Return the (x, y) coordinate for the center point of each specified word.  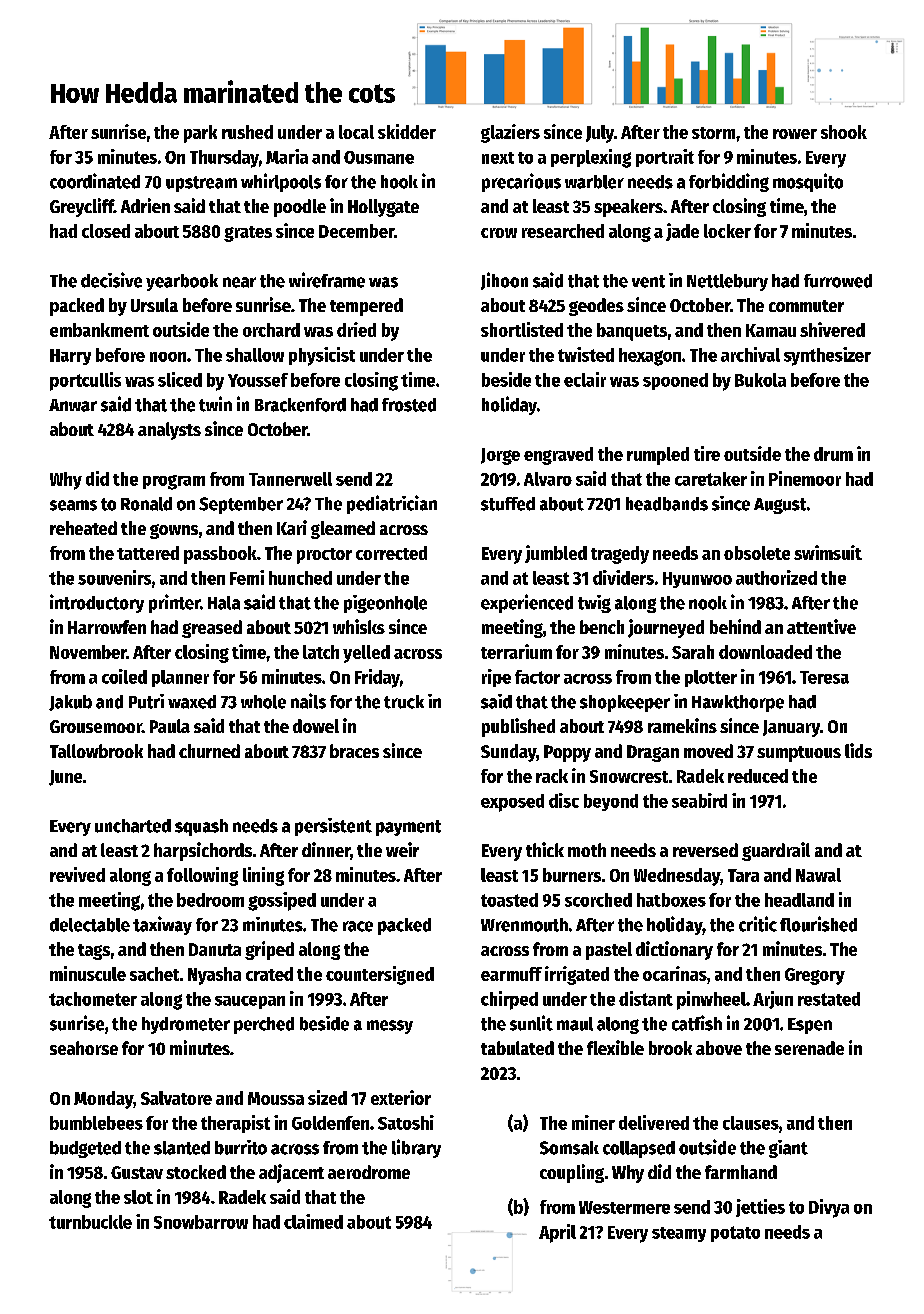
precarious (521, 182)
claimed (313, 1221)
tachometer (93, 999)
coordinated (95, 181)
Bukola (760, 380)
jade (682, 232)
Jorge (500, 456)
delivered (654, 1122)
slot (138, 1197)
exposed (512, 803)
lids (858, 750)
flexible (615, 1047)
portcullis (85, 381)
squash (201, 827)
